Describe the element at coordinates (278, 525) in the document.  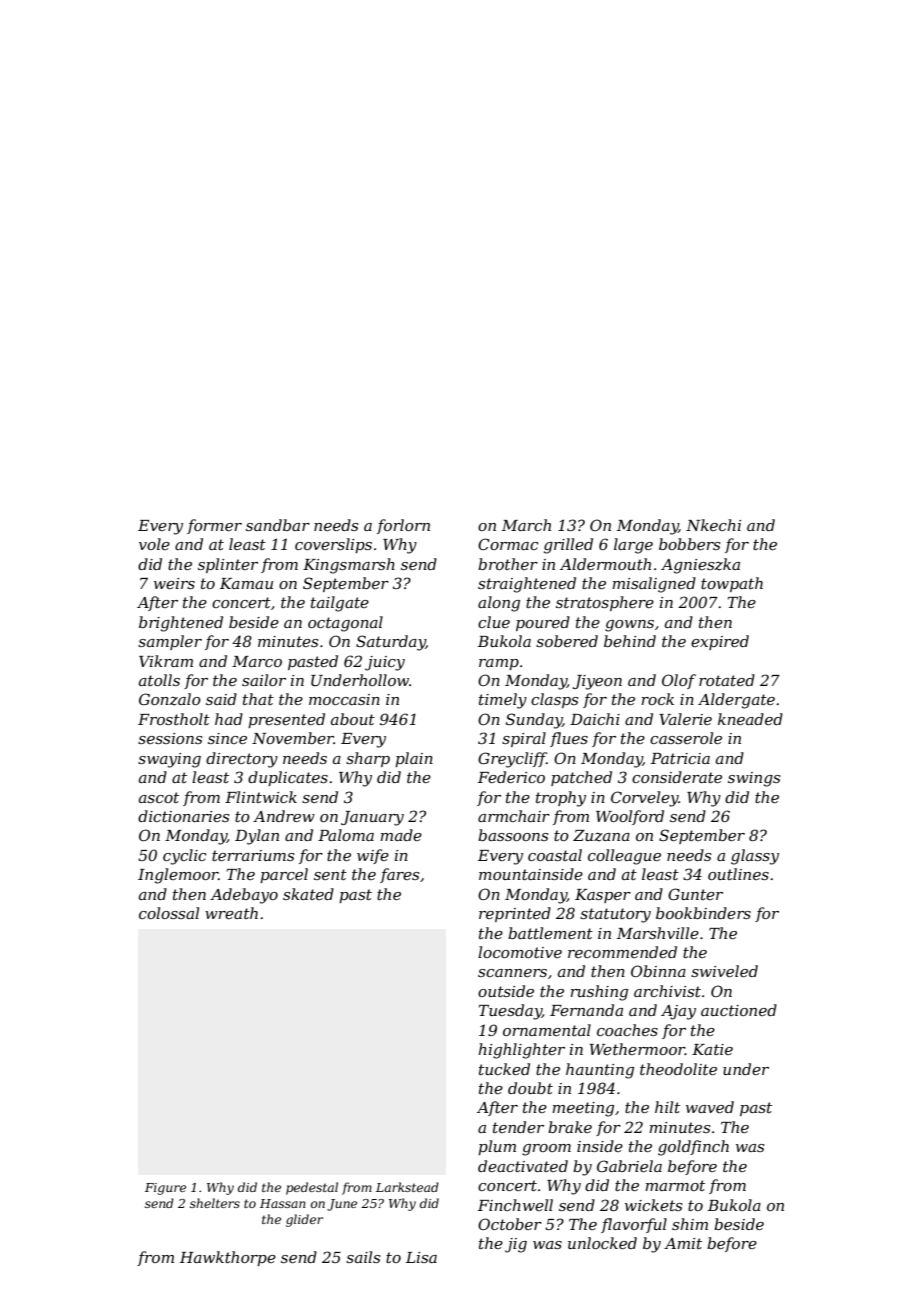
I see `sandbar` at that location.
